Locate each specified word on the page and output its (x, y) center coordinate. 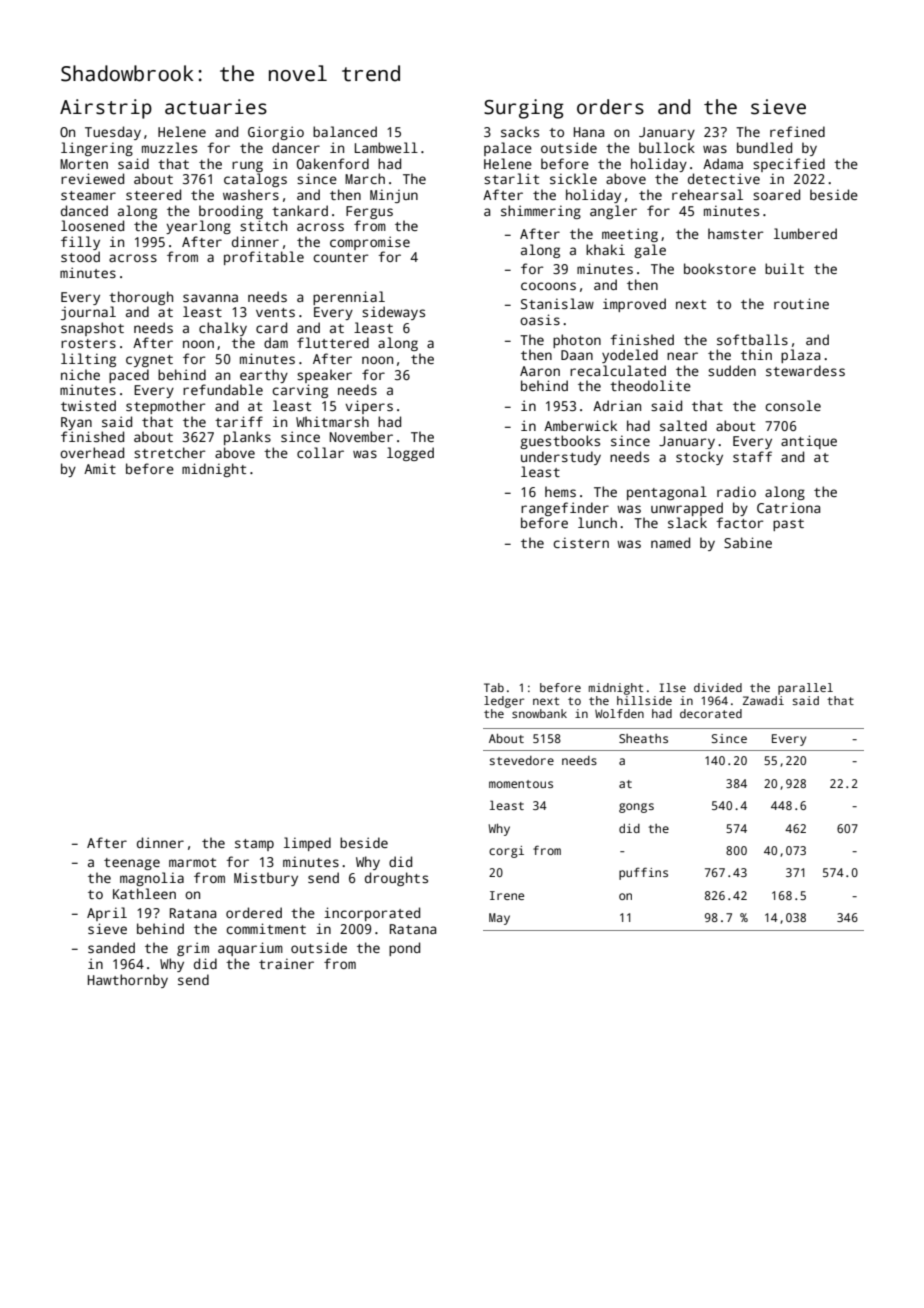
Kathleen (144, 893)
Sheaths (643, 738)
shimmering (541, 212)
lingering (97, 149)
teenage (132, 864)
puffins (643, 873)
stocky (699, 458)
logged (410, 454)
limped (307, 844)
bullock (667, 147)
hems (560, 491)
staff (752, 456)
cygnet (149, 361)
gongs (636, 808)
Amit (100, 468)
